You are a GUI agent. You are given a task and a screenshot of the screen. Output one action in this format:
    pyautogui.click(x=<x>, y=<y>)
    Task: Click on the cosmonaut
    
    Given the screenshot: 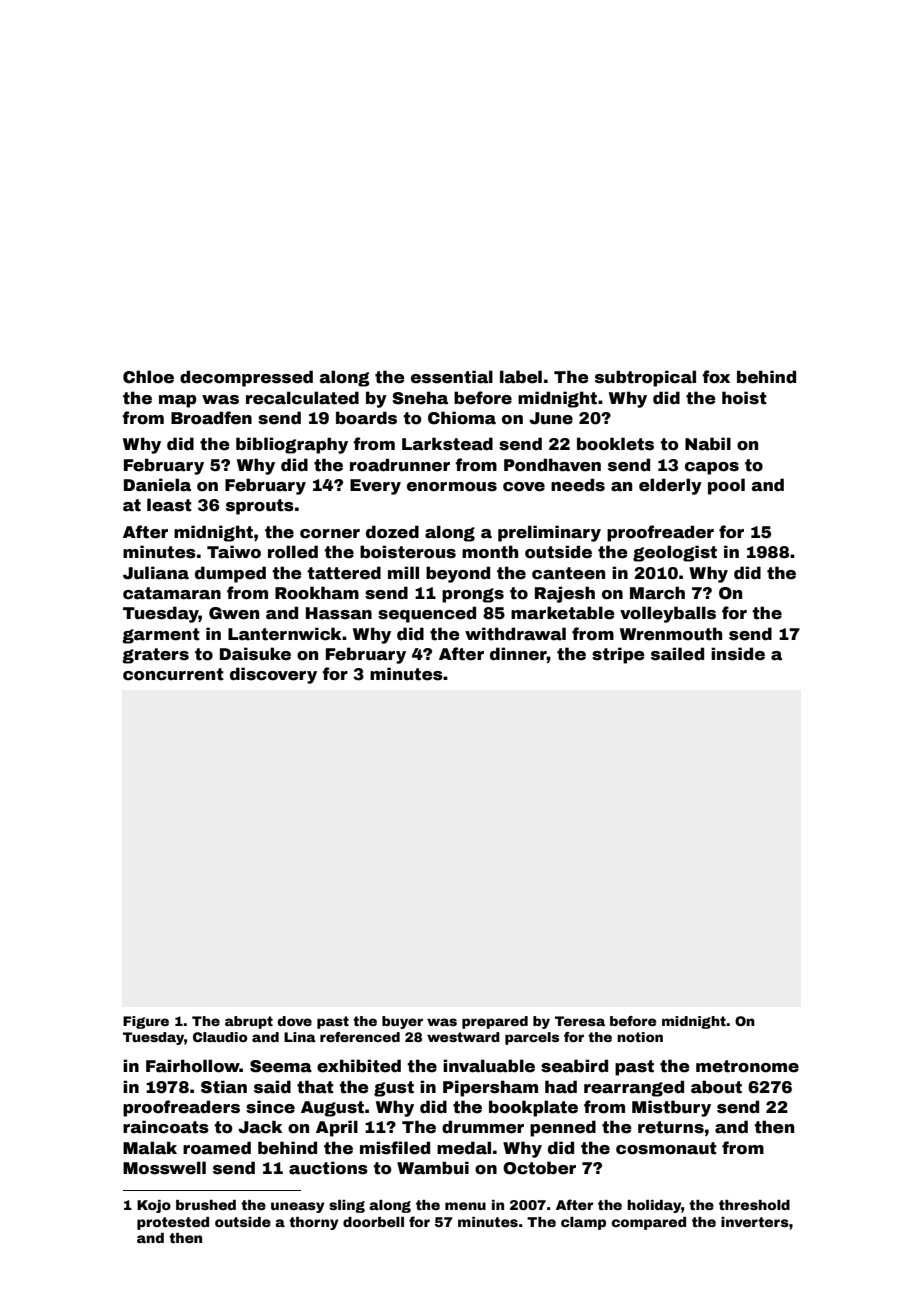 What is the action you would take?
    pyautogui.click(x=666, y=1148)
